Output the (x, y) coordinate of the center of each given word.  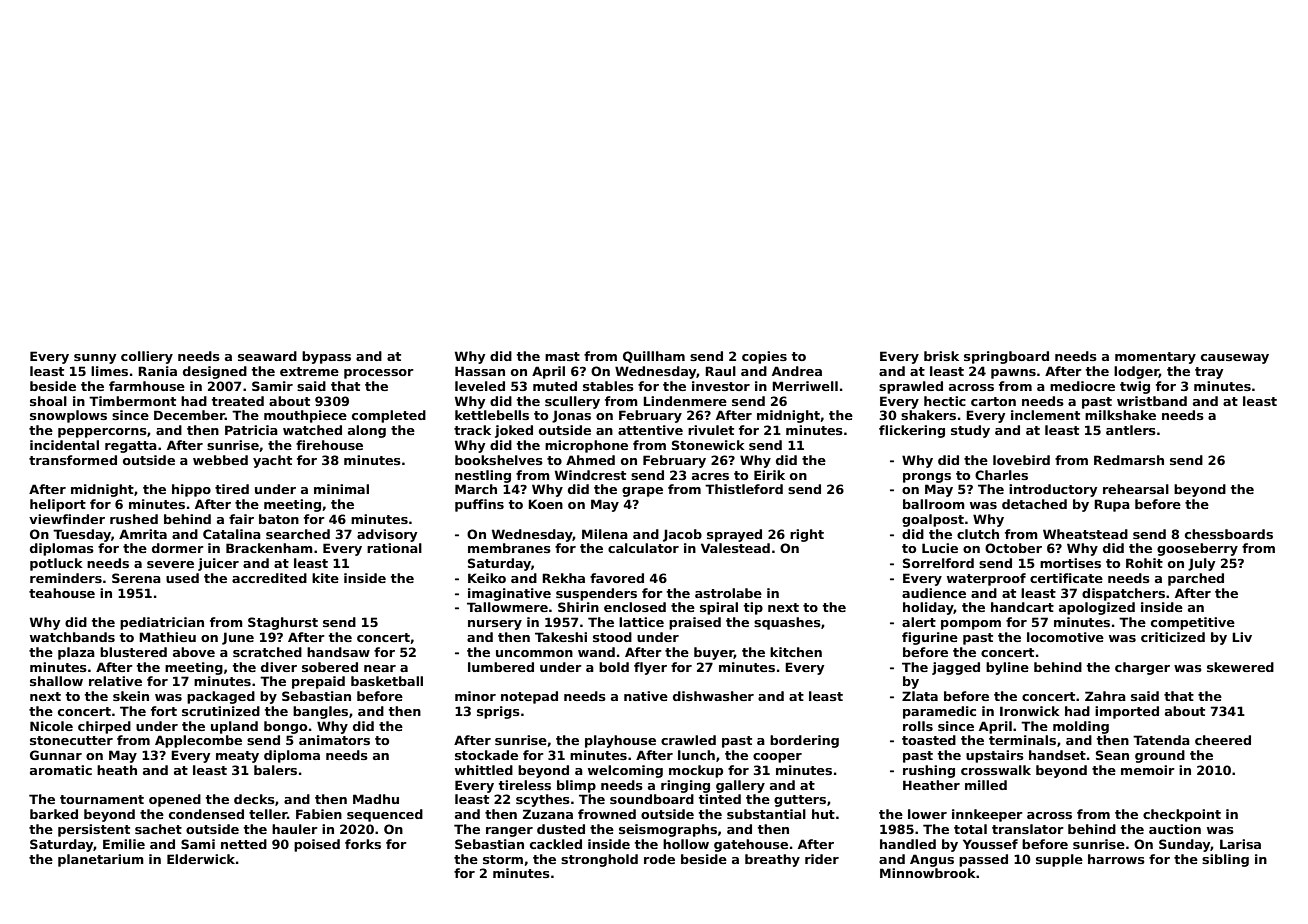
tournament (102, 799)
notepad (529, 697)
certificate (1066, 578)
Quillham (654, 357)
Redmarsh (1129, 460)
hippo (191, 490)
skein (131, 696)
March (476, 489)
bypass (326, 357)
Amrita (143, 534)
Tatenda (1161, 740)
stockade (486, 755)
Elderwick (201, 859)
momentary (1155, 358)
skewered (1240, 667)
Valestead (735, 548)
